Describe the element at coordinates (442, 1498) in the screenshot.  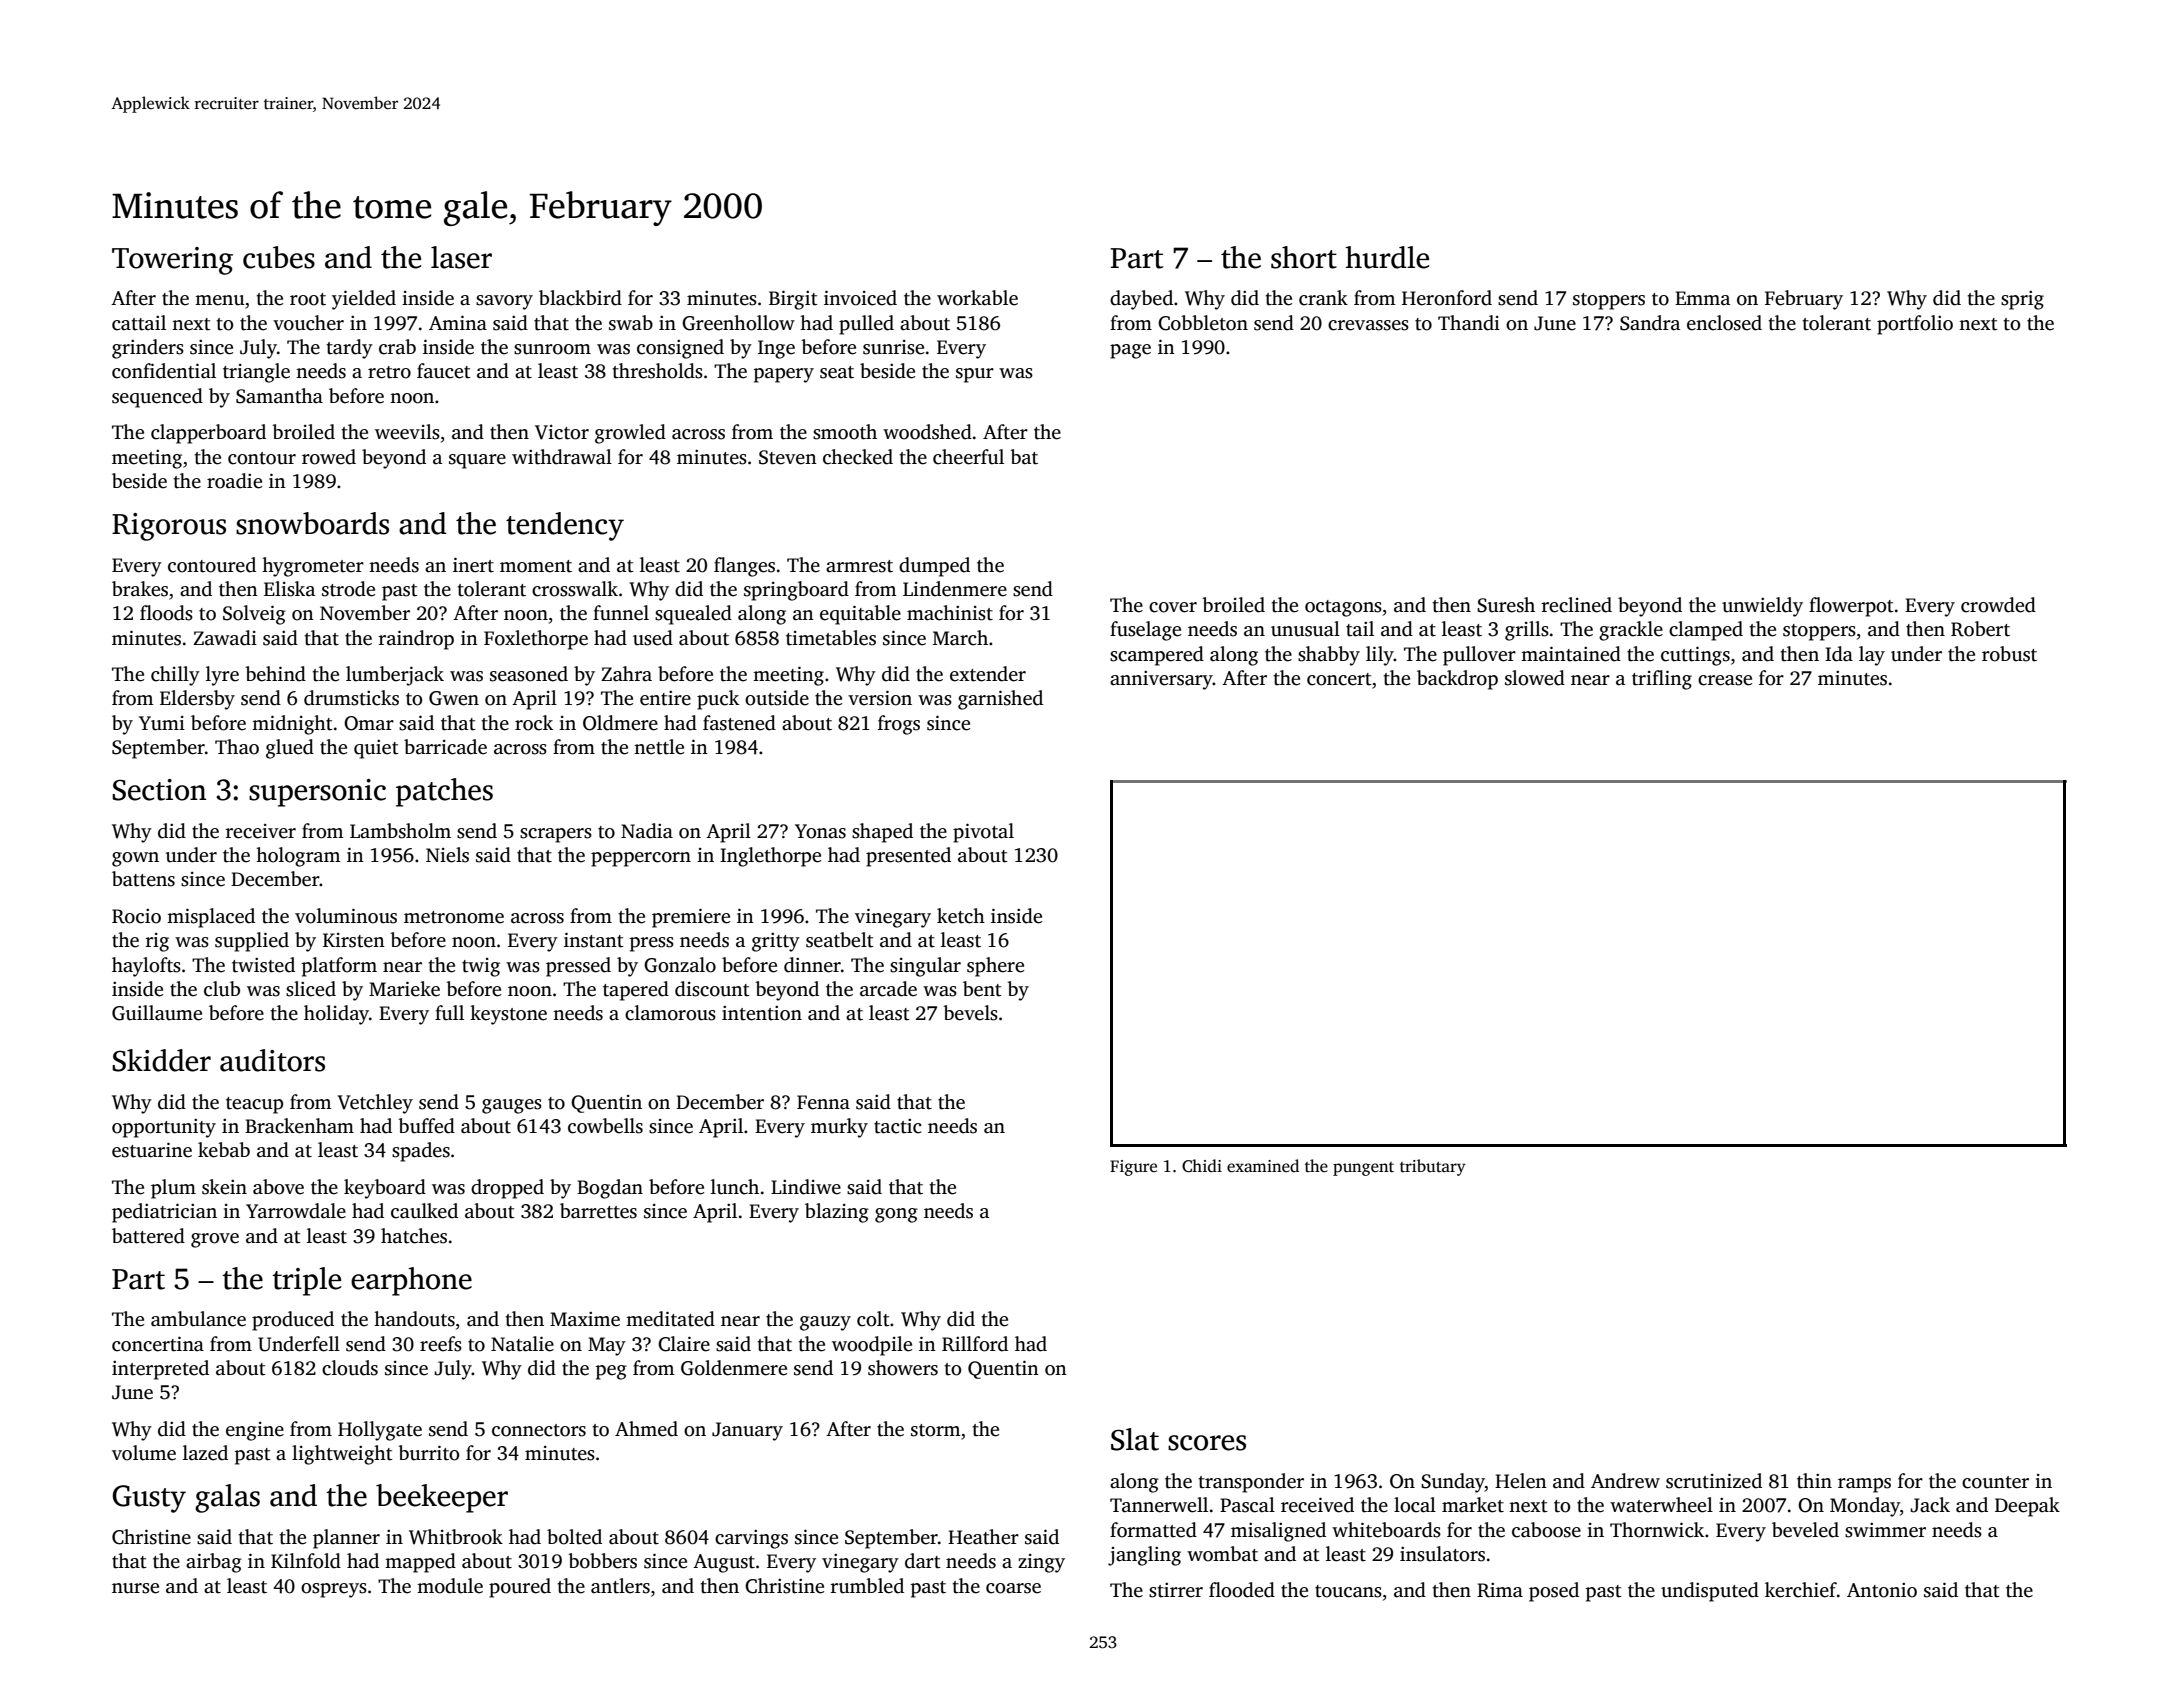
I see `beekeeper` at that location.
